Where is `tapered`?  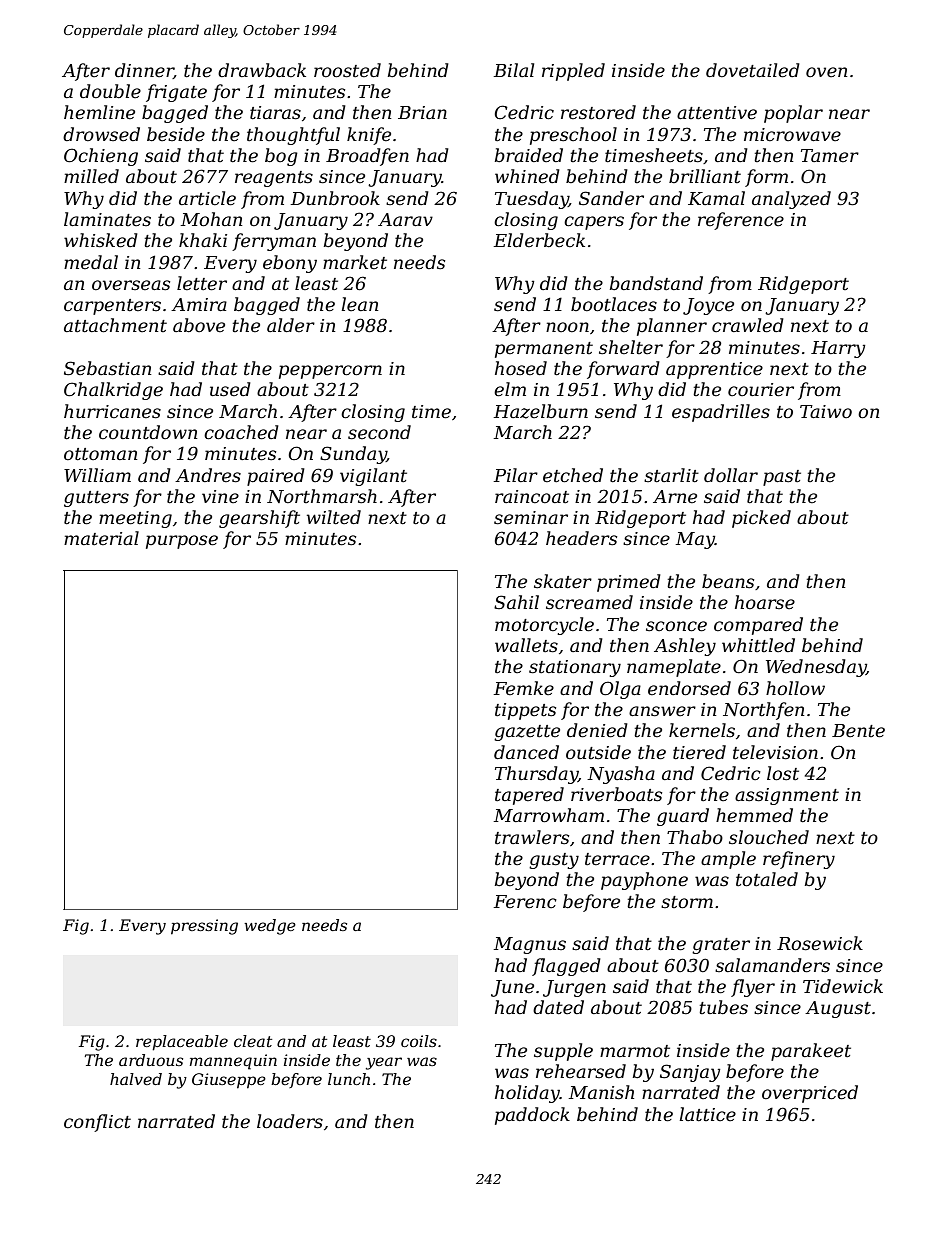 tapered is located at coordinates (529, 796).
